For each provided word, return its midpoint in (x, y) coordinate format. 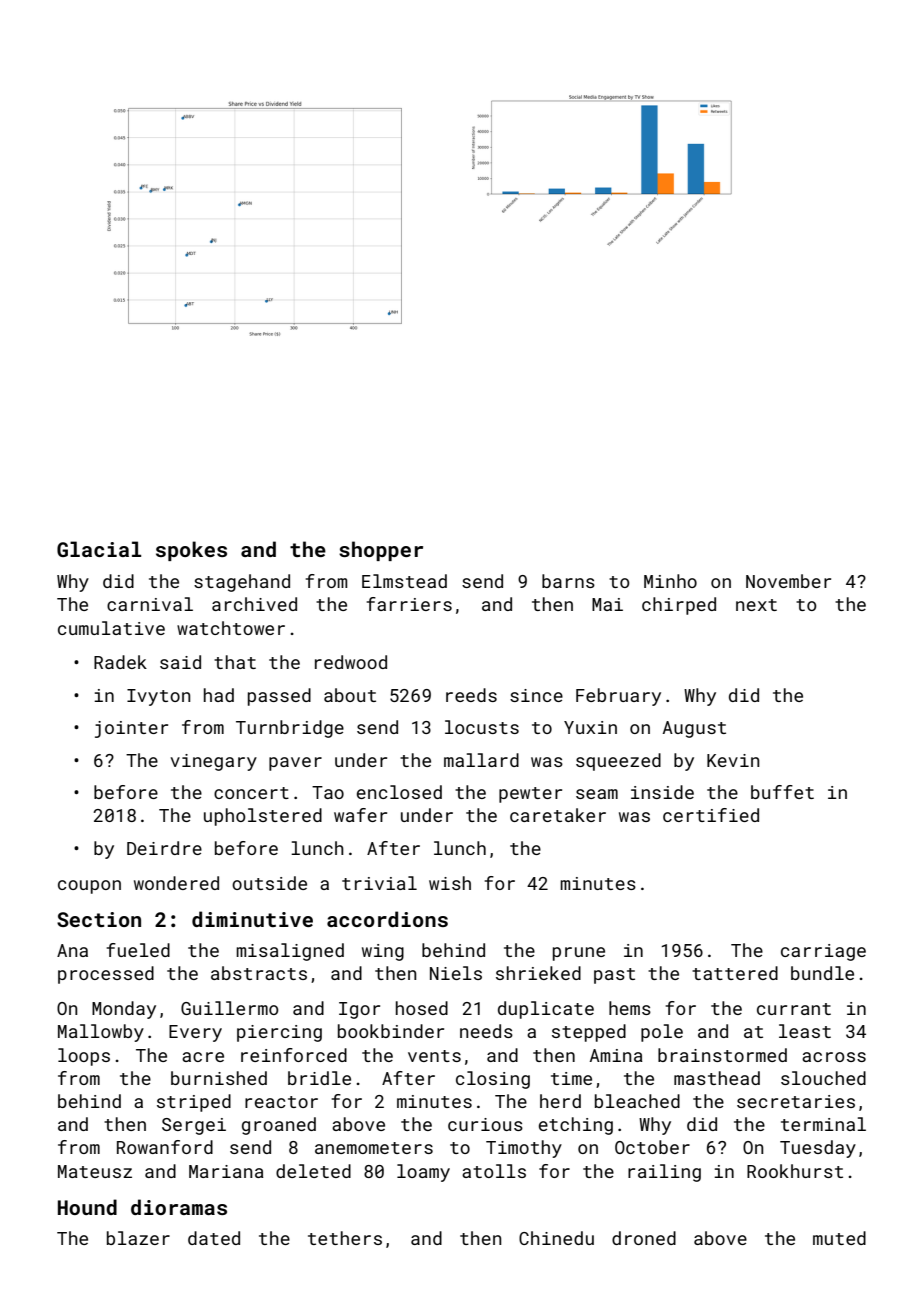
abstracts (259, 973)
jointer (131, 729)
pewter (530, 795)
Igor (359, 1010)
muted (839, 1238)
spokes (191, 551)
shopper (381, 551)
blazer (138, 1238)
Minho (670, 581)
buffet (782, 792)
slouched (823, 1078)
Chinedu (556, 1238)
